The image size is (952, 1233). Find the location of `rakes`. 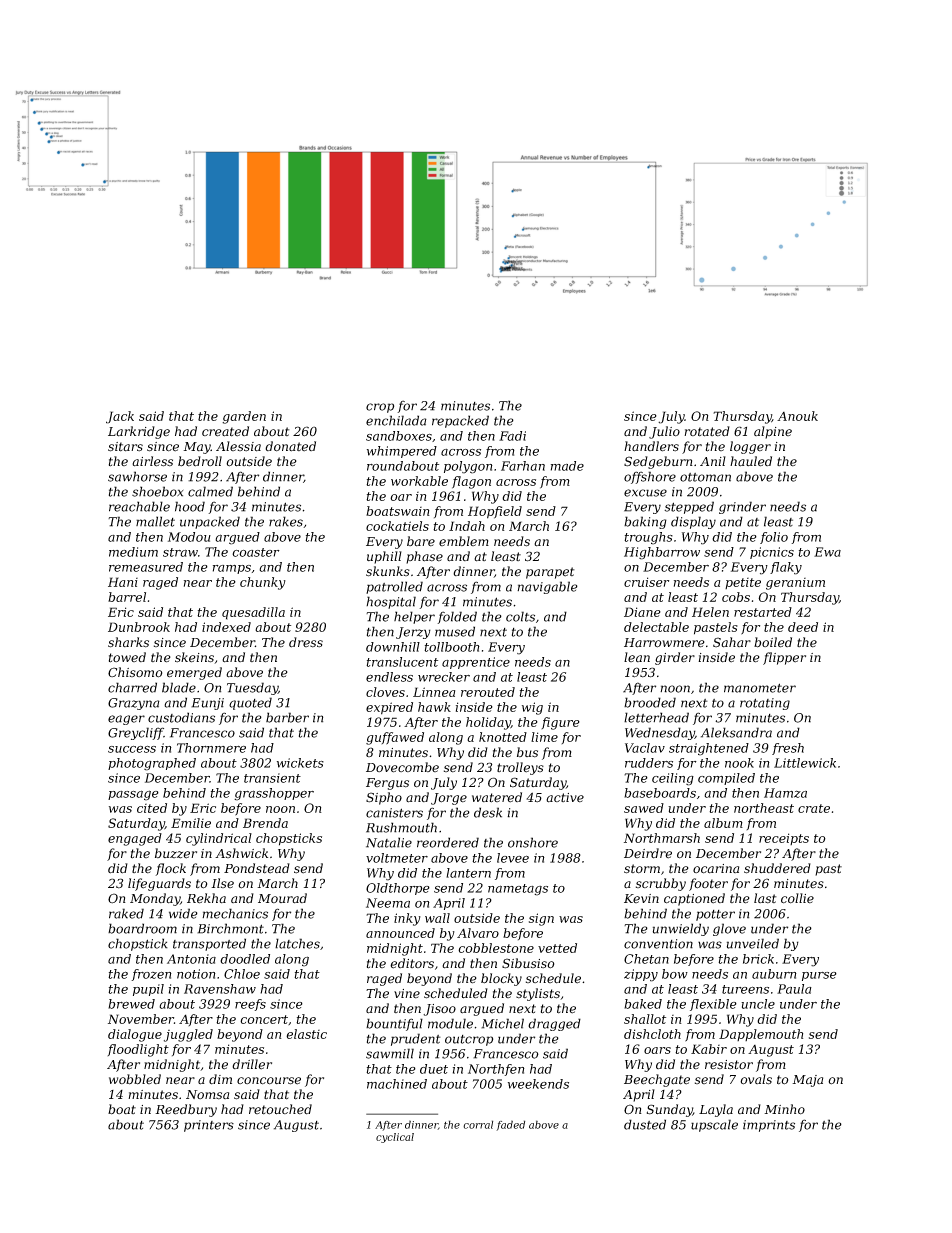

rakes is located at coordinates (286, 521).
